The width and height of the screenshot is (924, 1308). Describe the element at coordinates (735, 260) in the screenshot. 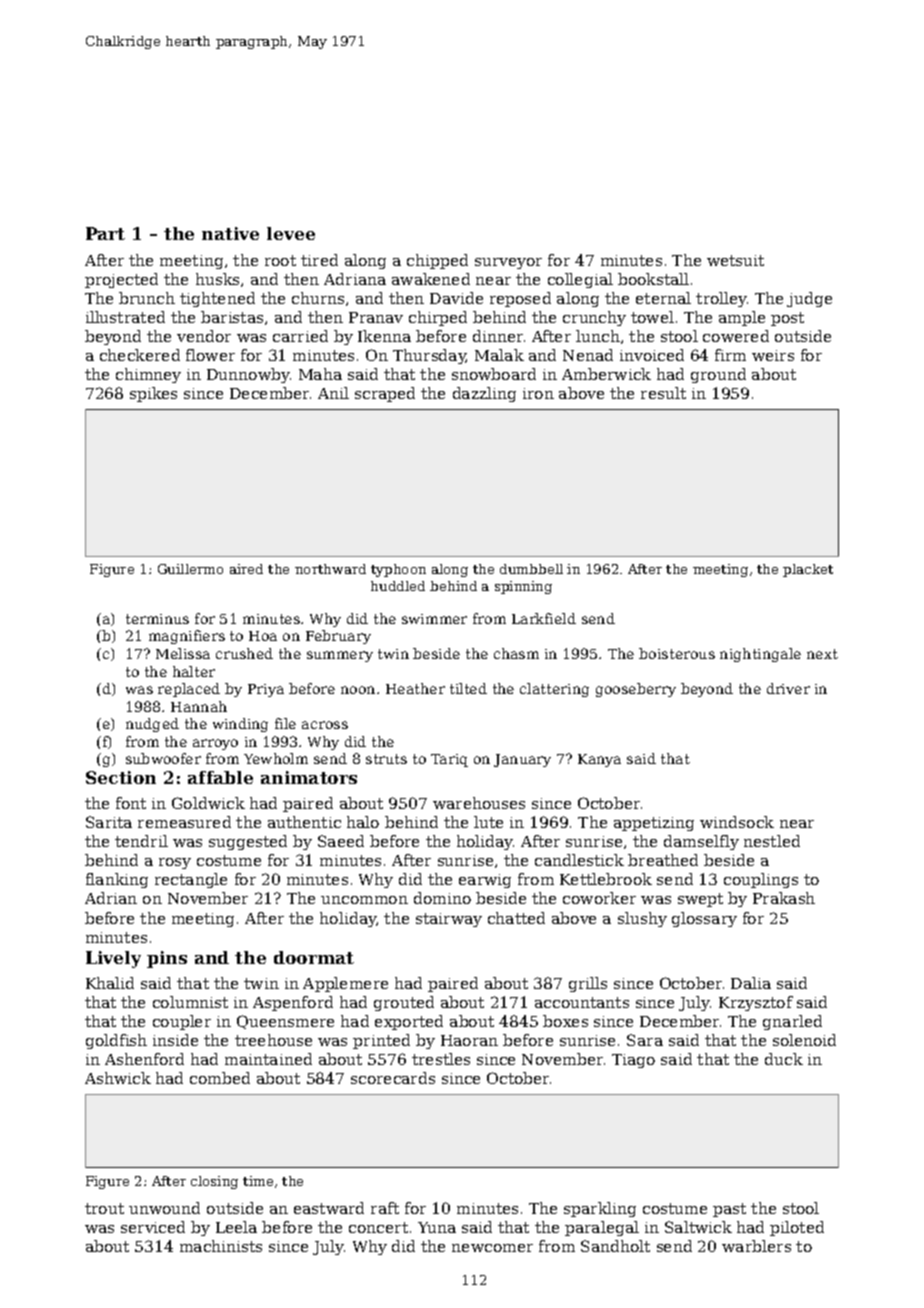

I see `wetsuit` at that location.
